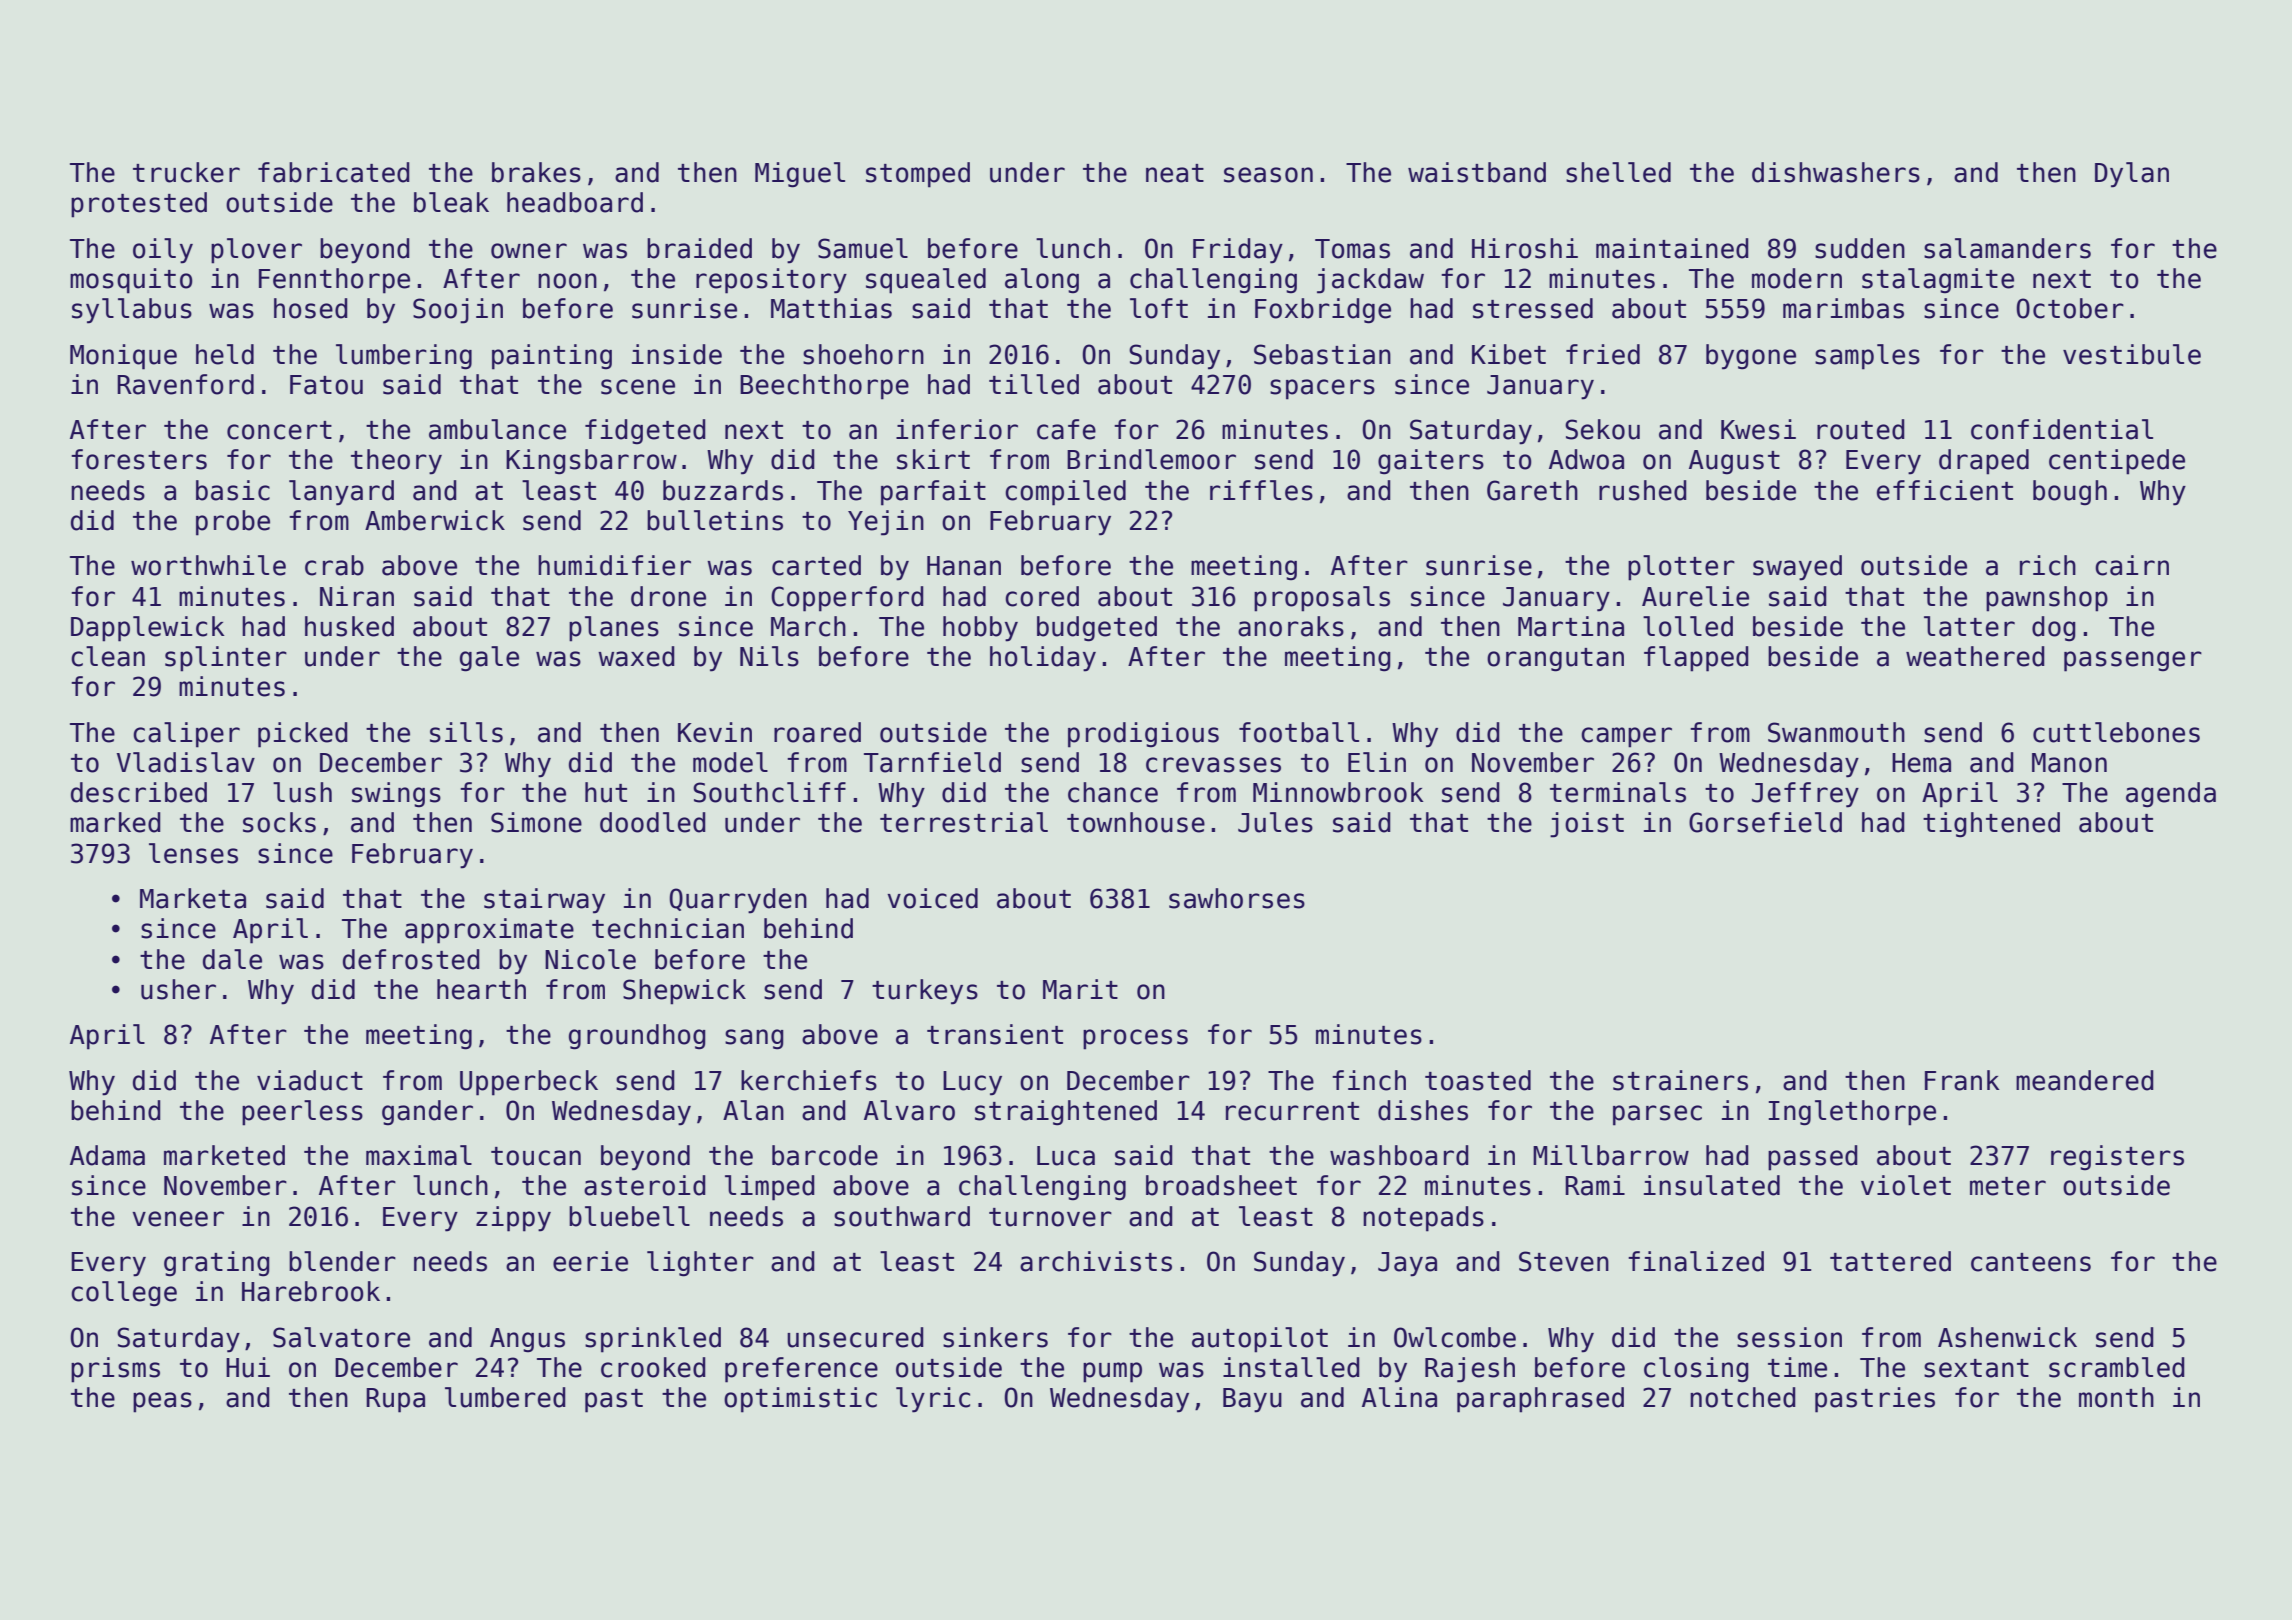  What do you see at coordinates (1836, 172) in the screenshot?
I see `dishwashers` at bounding box center [1836, 172].
